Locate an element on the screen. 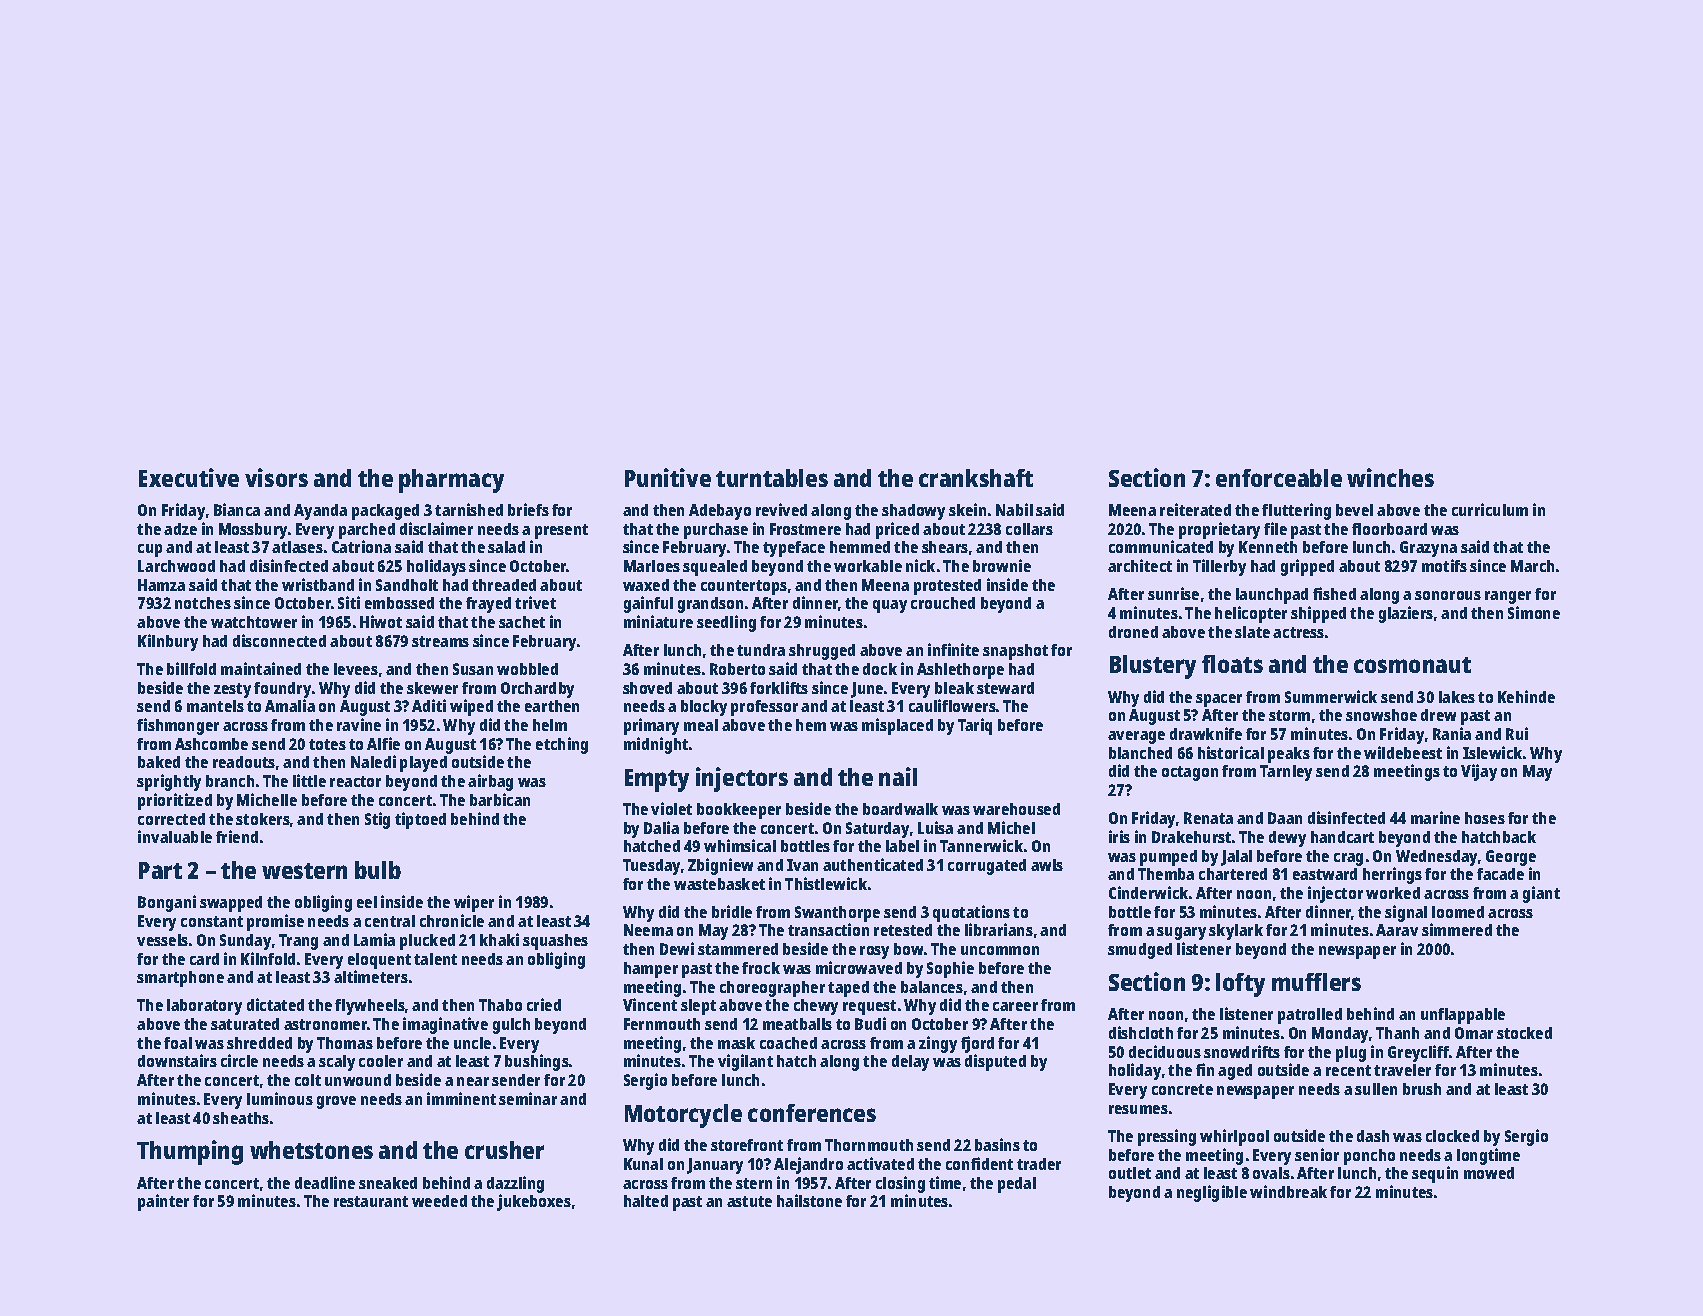 The height and width of the screenshot is (1316, 1703). crankshaft is located at coordinates (976, 478).
